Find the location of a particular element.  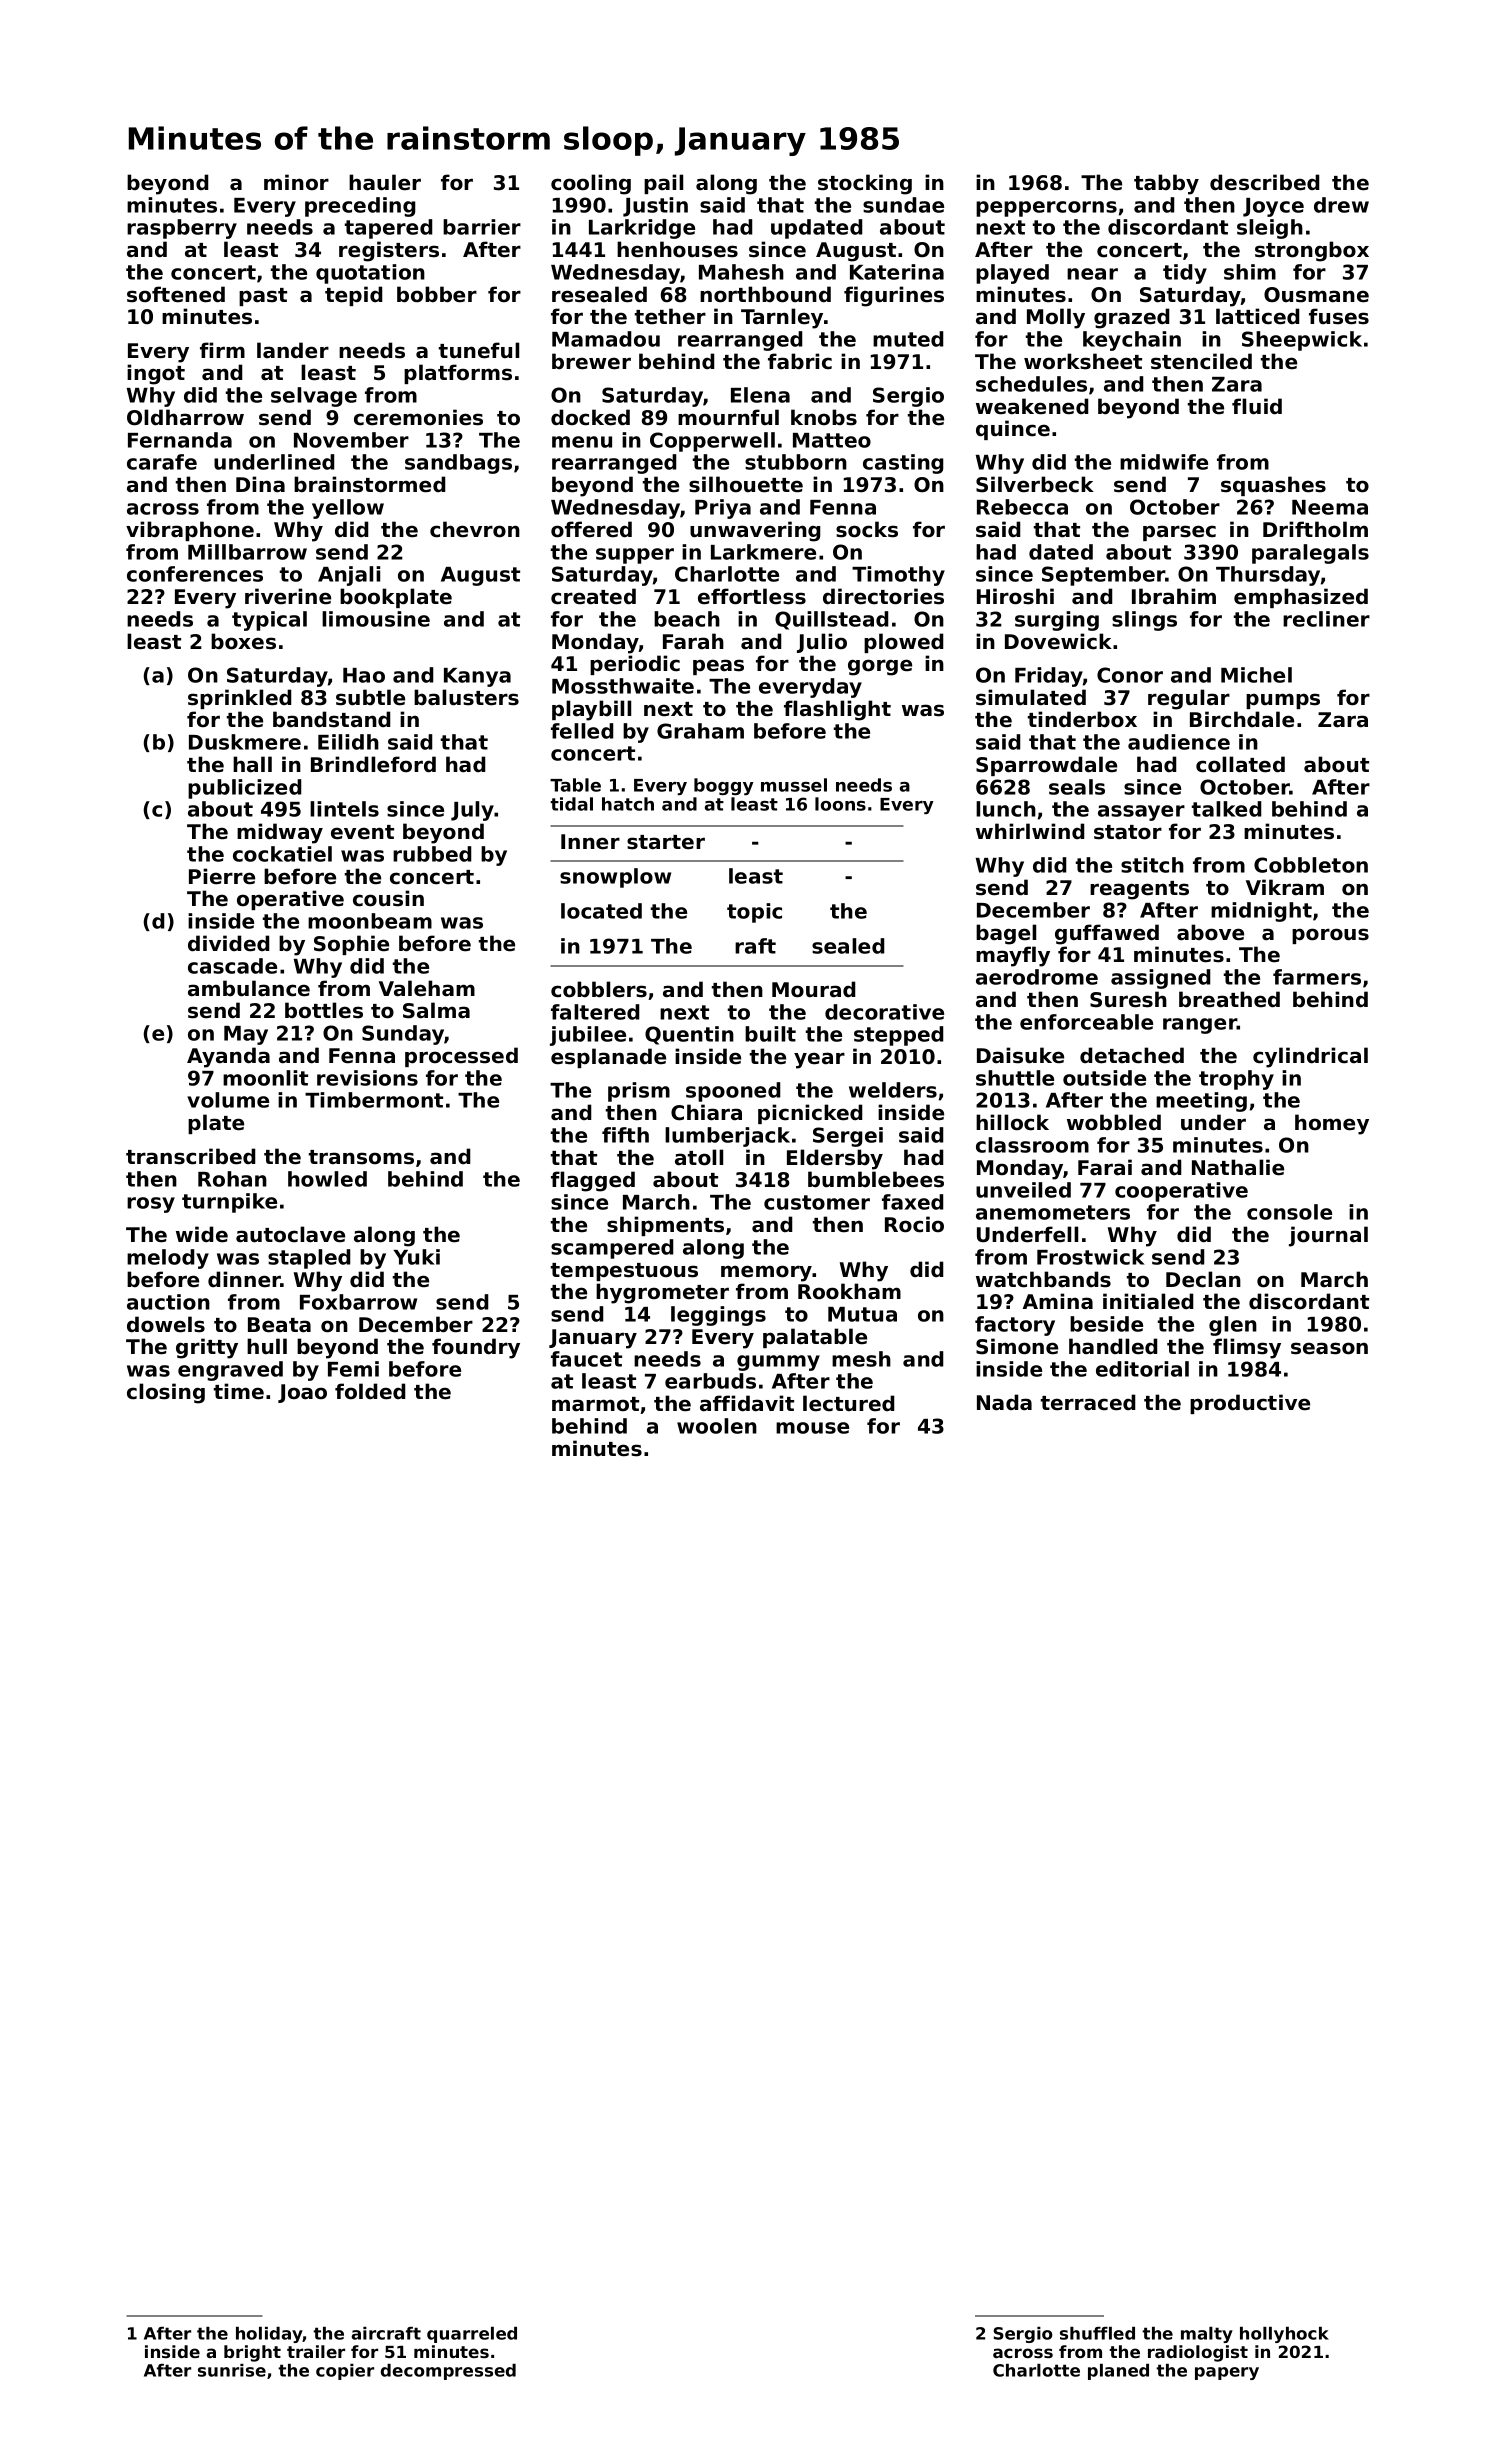

minor is located at coordinates (296, 182).
